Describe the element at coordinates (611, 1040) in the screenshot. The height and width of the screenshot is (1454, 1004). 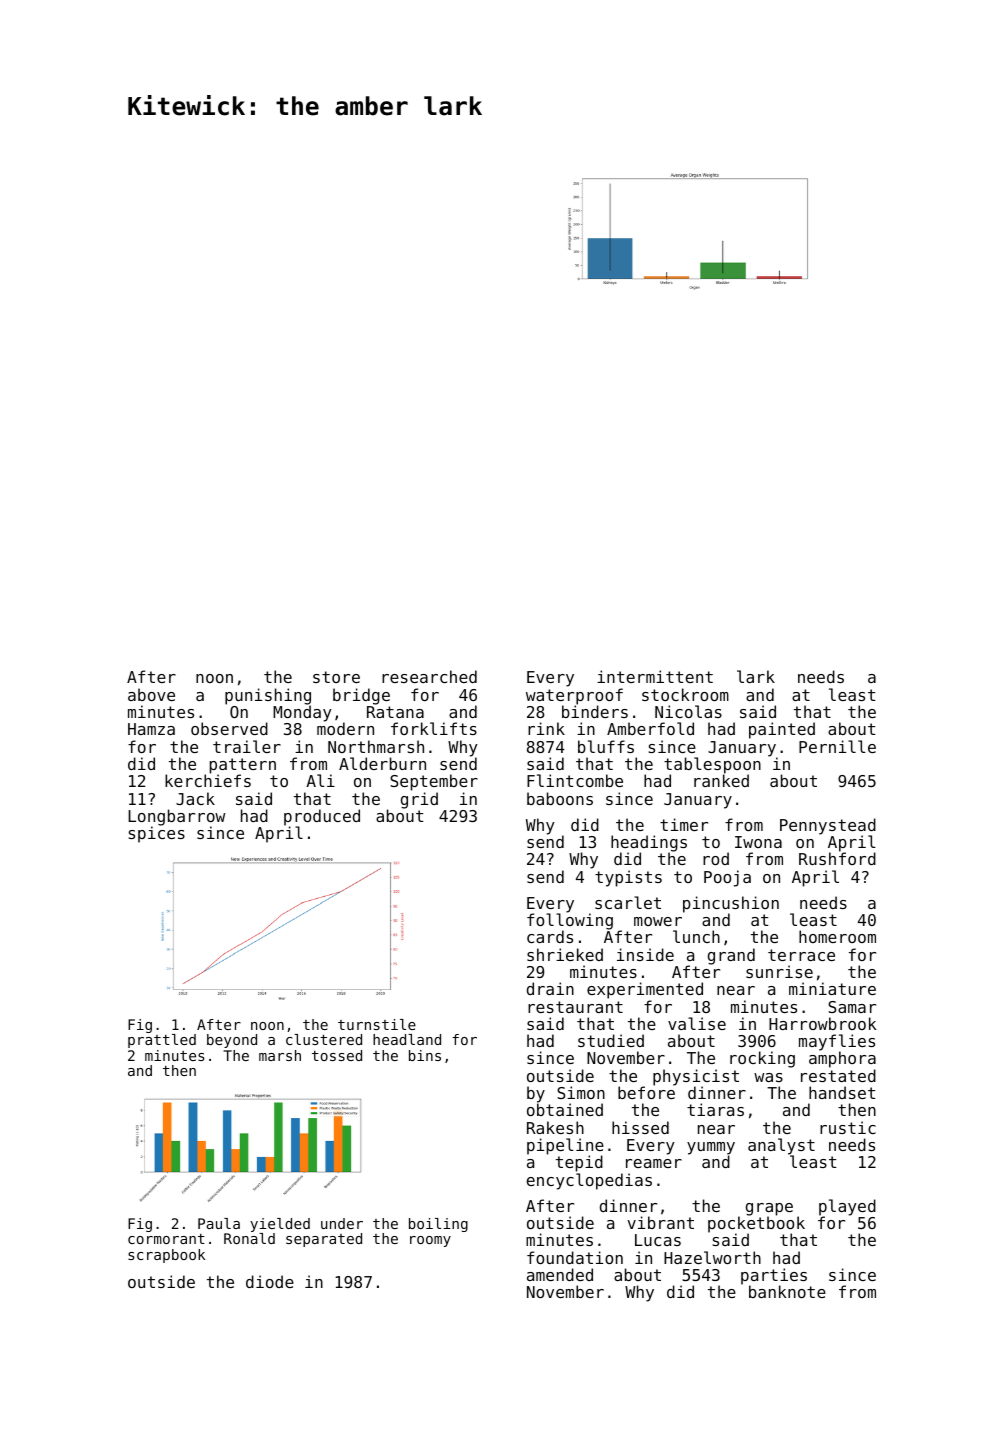
I see `studied` at that location.
